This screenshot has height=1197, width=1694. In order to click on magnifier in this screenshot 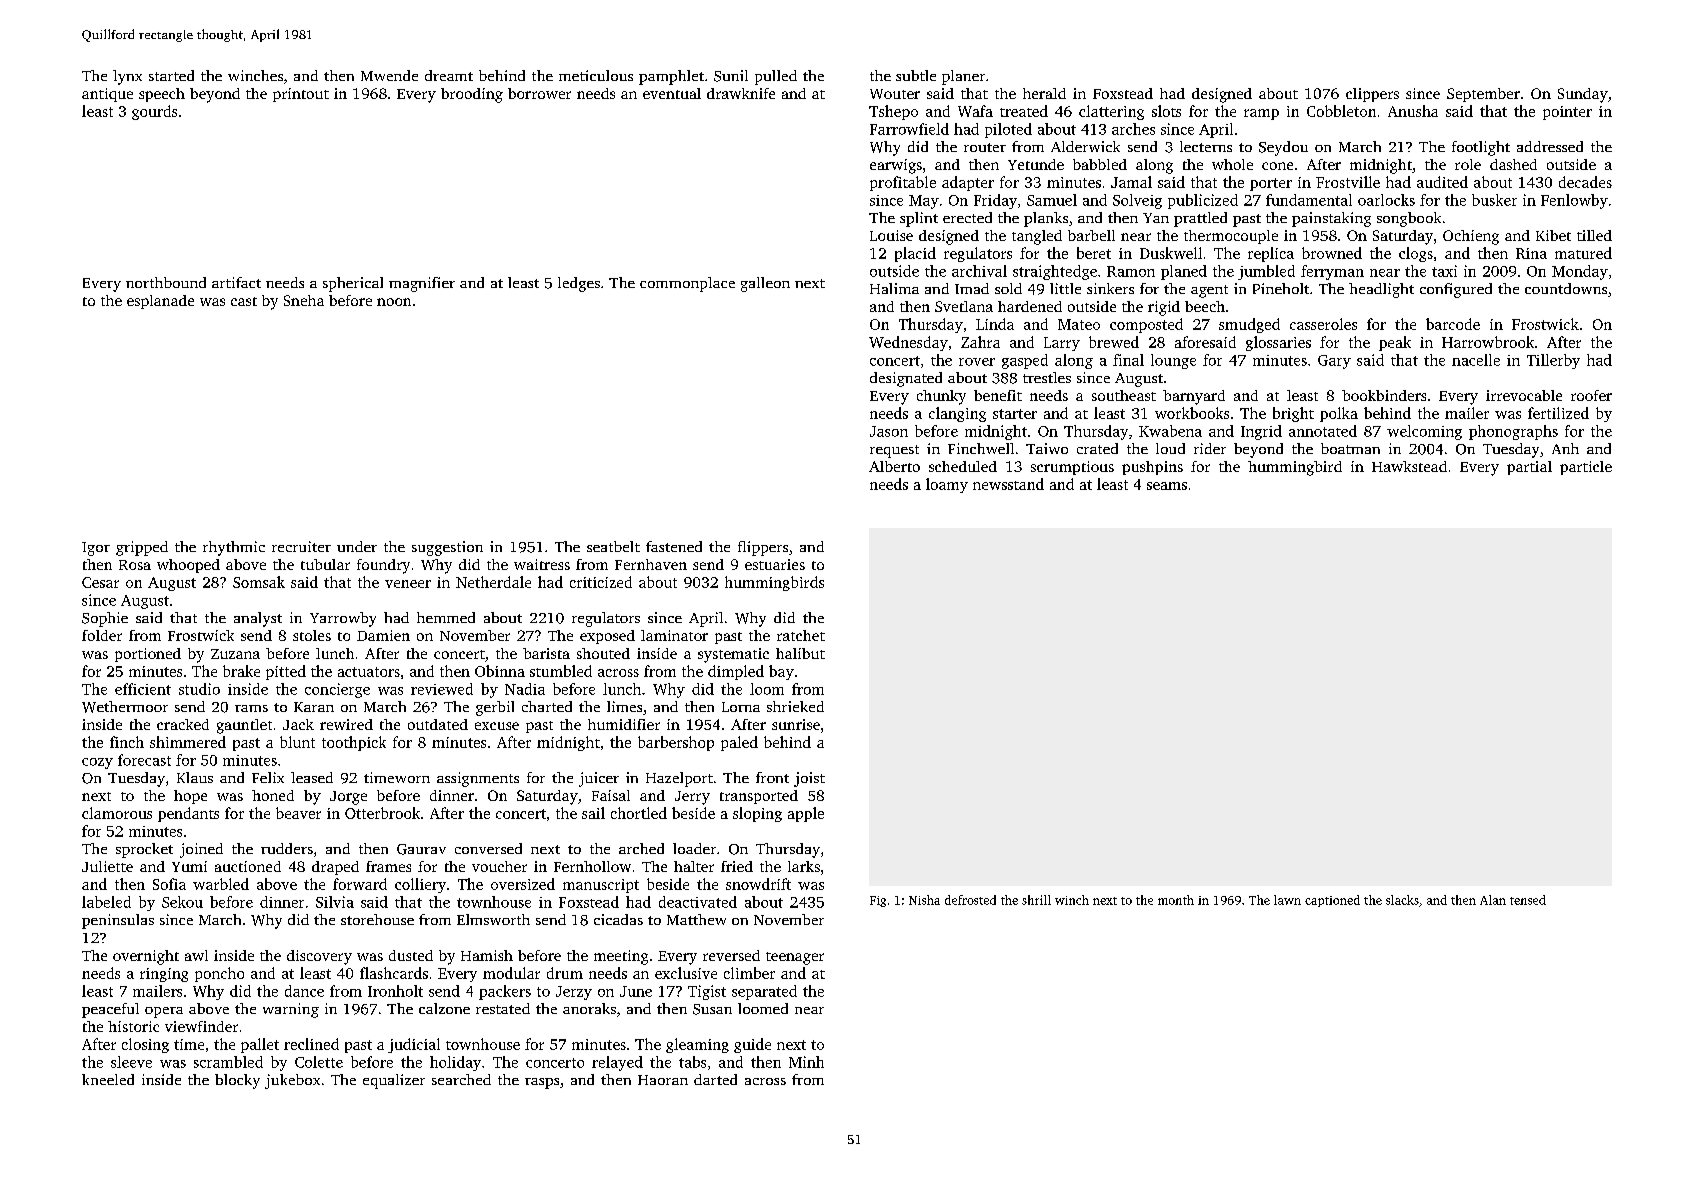, I will do `click(422, 284)`.
